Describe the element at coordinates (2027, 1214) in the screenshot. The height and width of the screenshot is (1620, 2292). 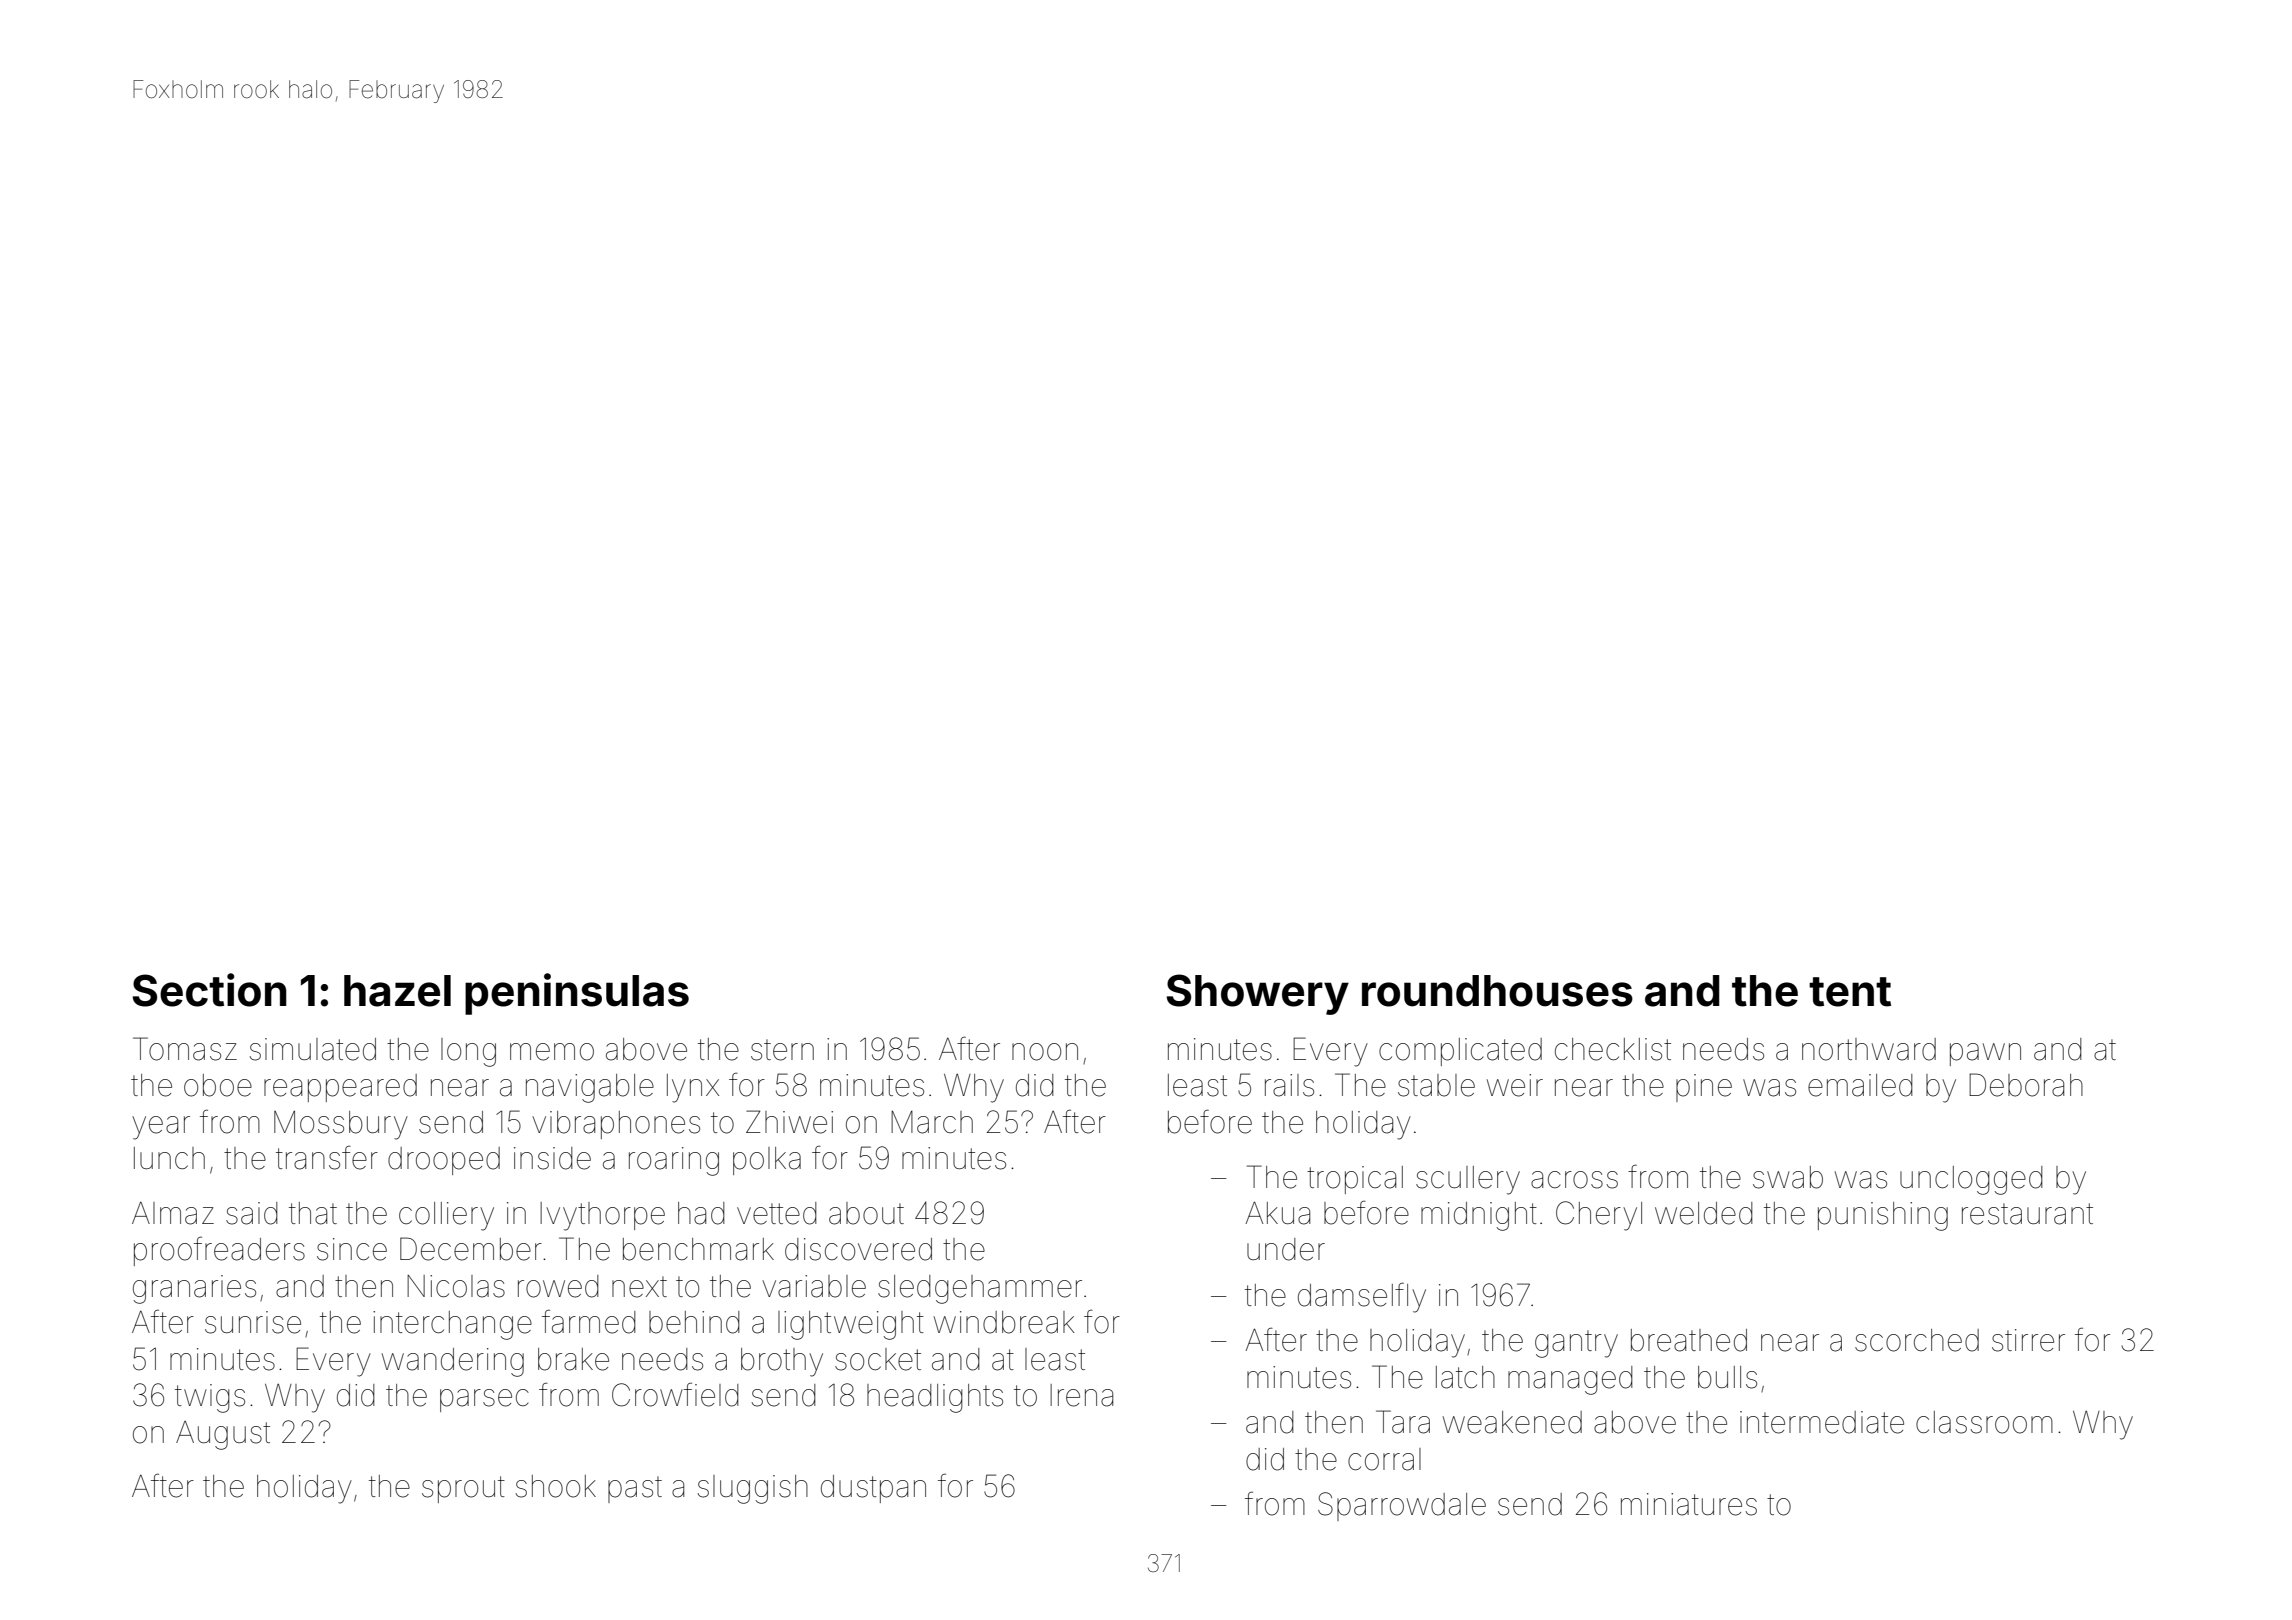
I see `restaurant` at that location.
